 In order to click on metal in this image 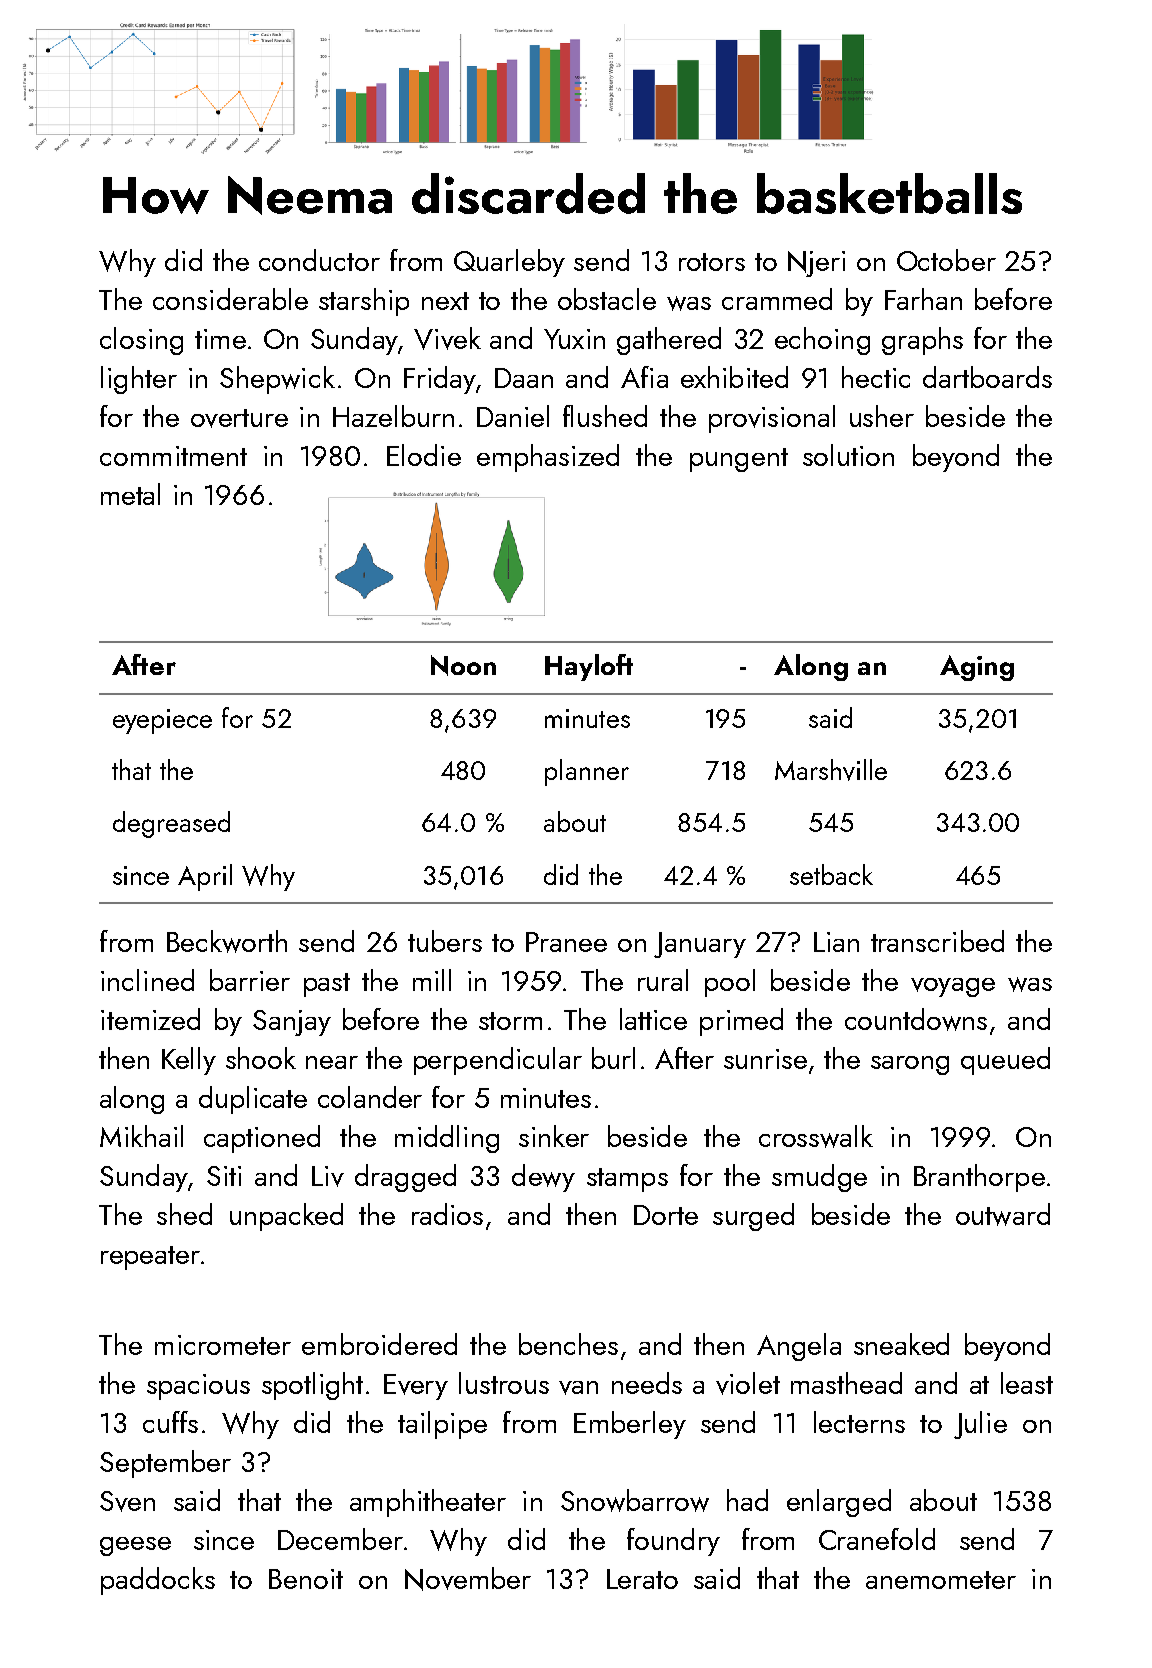, I will do `click(130, 494)`.
